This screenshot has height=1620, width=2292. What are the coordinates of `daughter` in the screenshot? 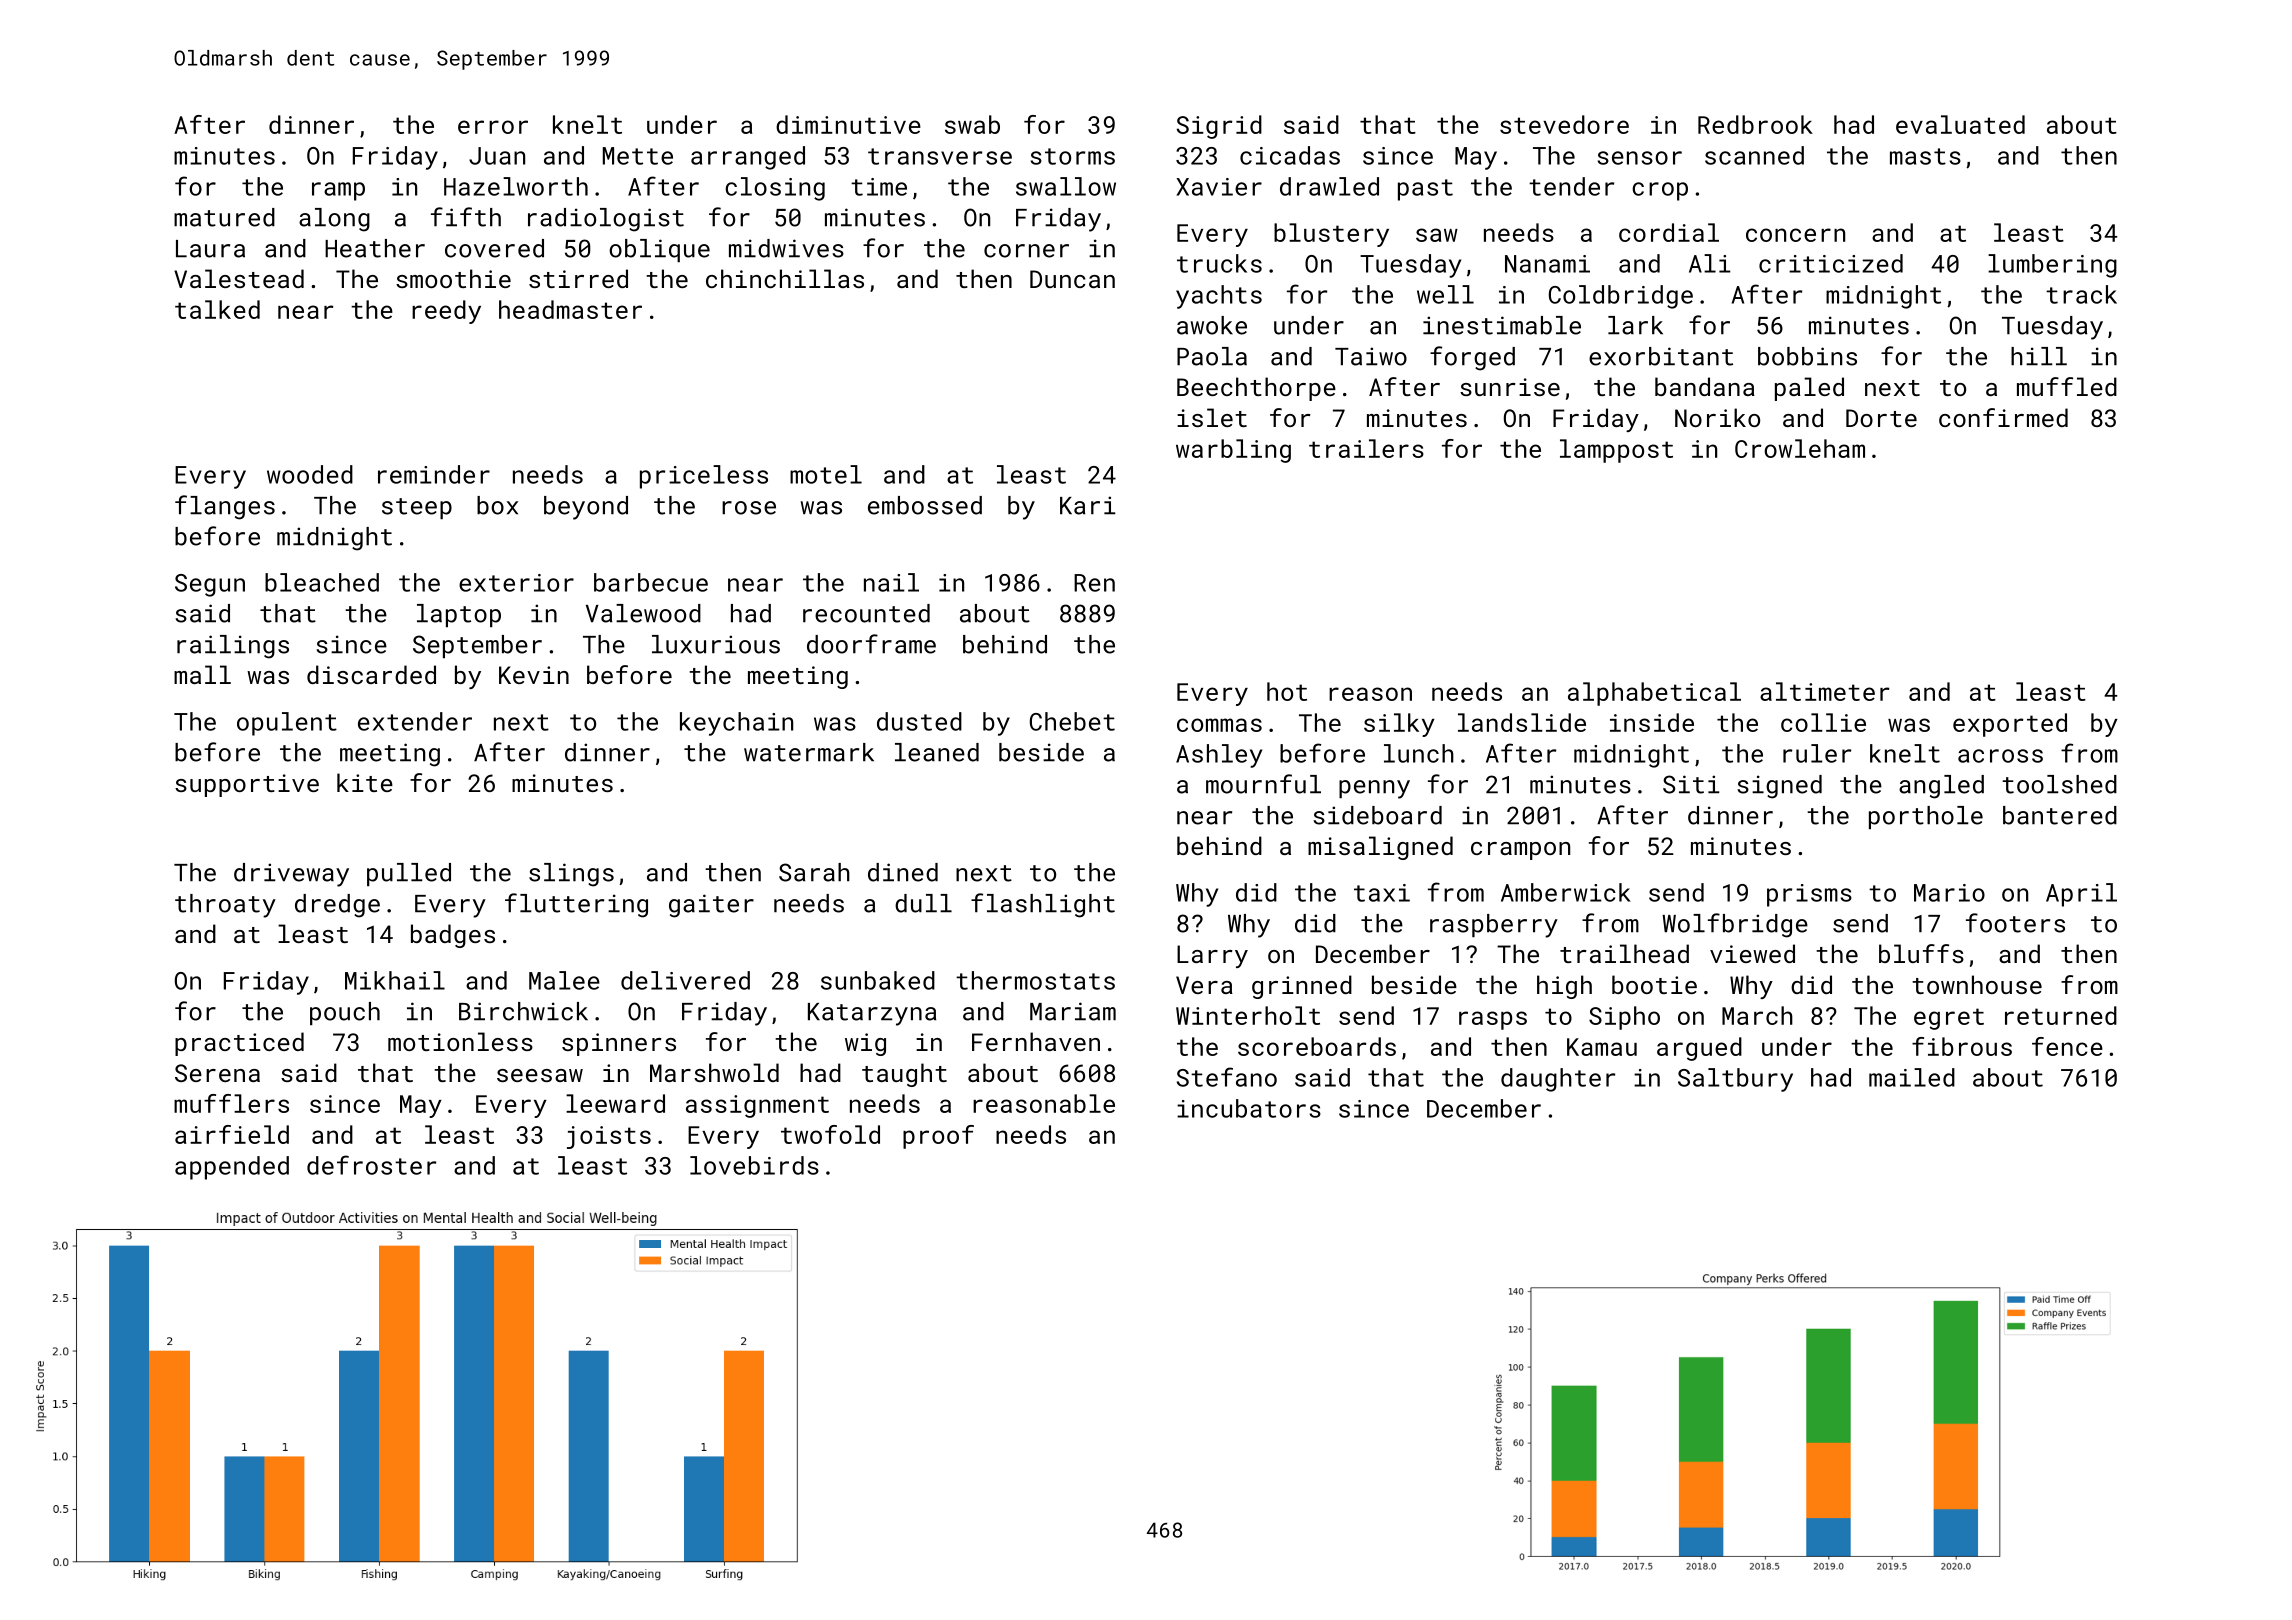 It's located at (1558, 1080).
